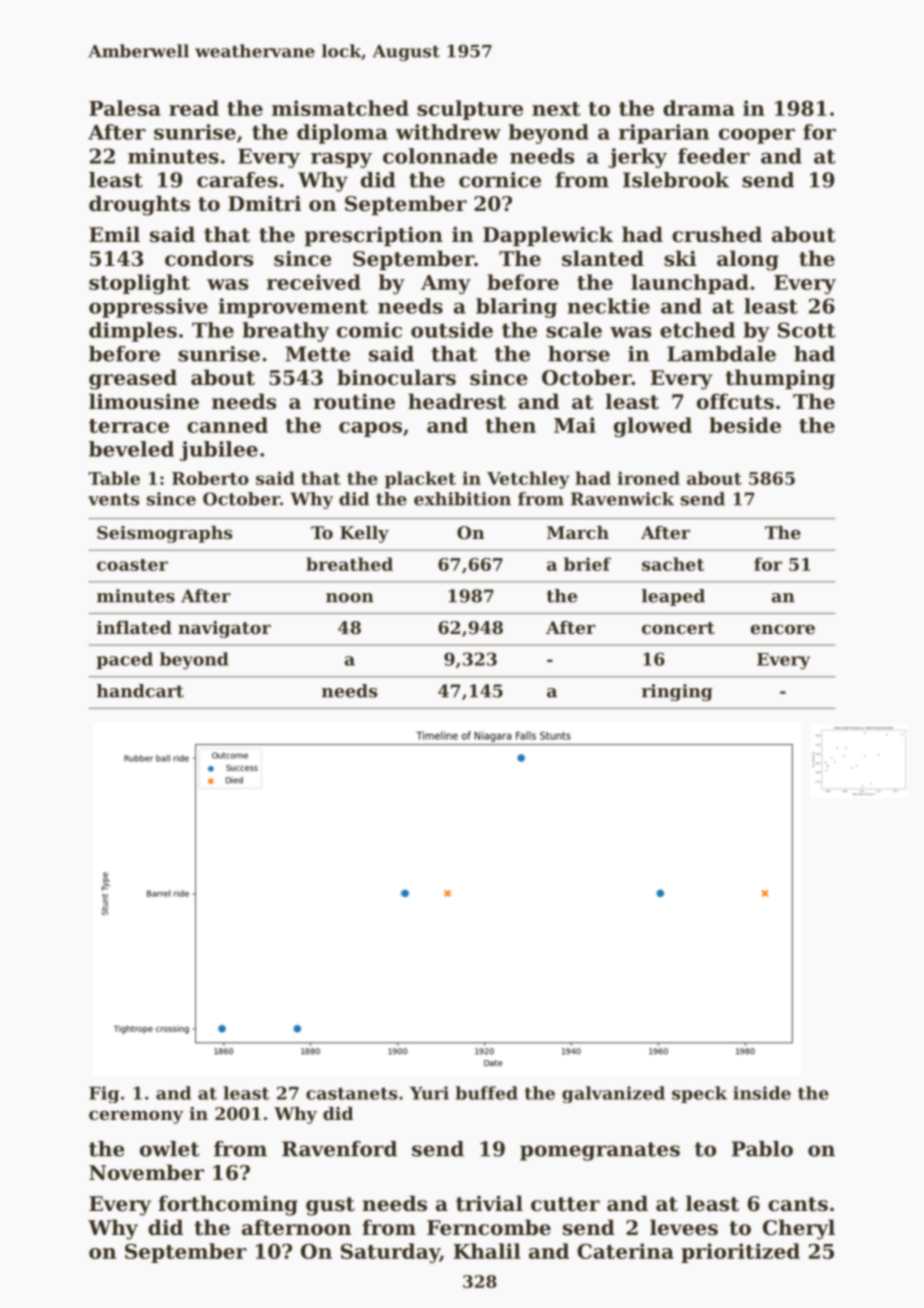 The width and height of the screenshot is (924, 1308). Describe the element at coordinates (340, 108) in the screenshot. I see `mismatched` at that location.
